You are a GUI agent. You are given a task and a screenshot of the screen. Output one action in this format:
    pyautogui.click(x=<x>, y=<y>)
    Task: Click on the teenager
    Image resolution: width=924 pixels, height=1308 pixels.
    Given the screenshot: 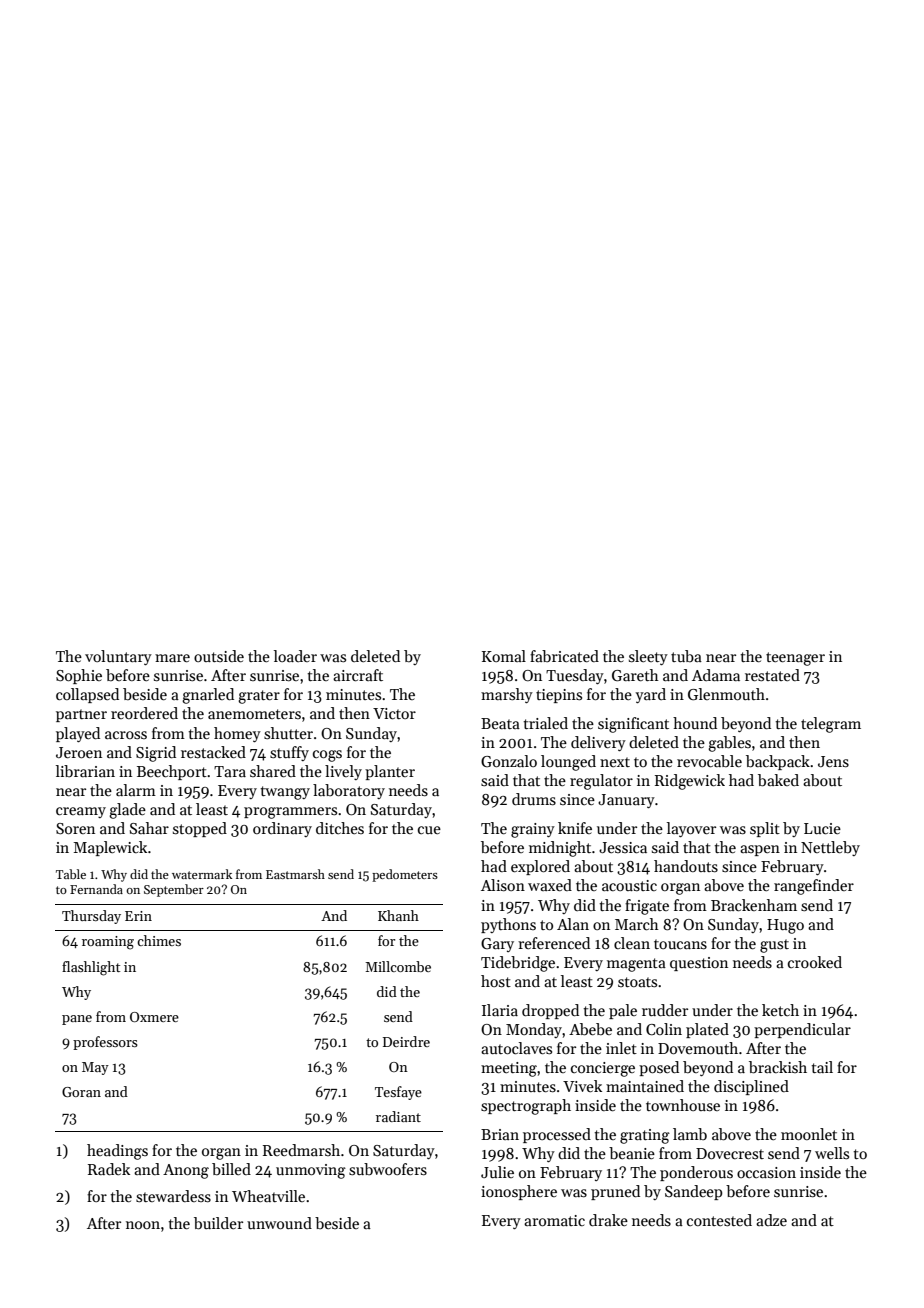 What is the action you would take?
    pyautogui.click(x=795, y=659)
